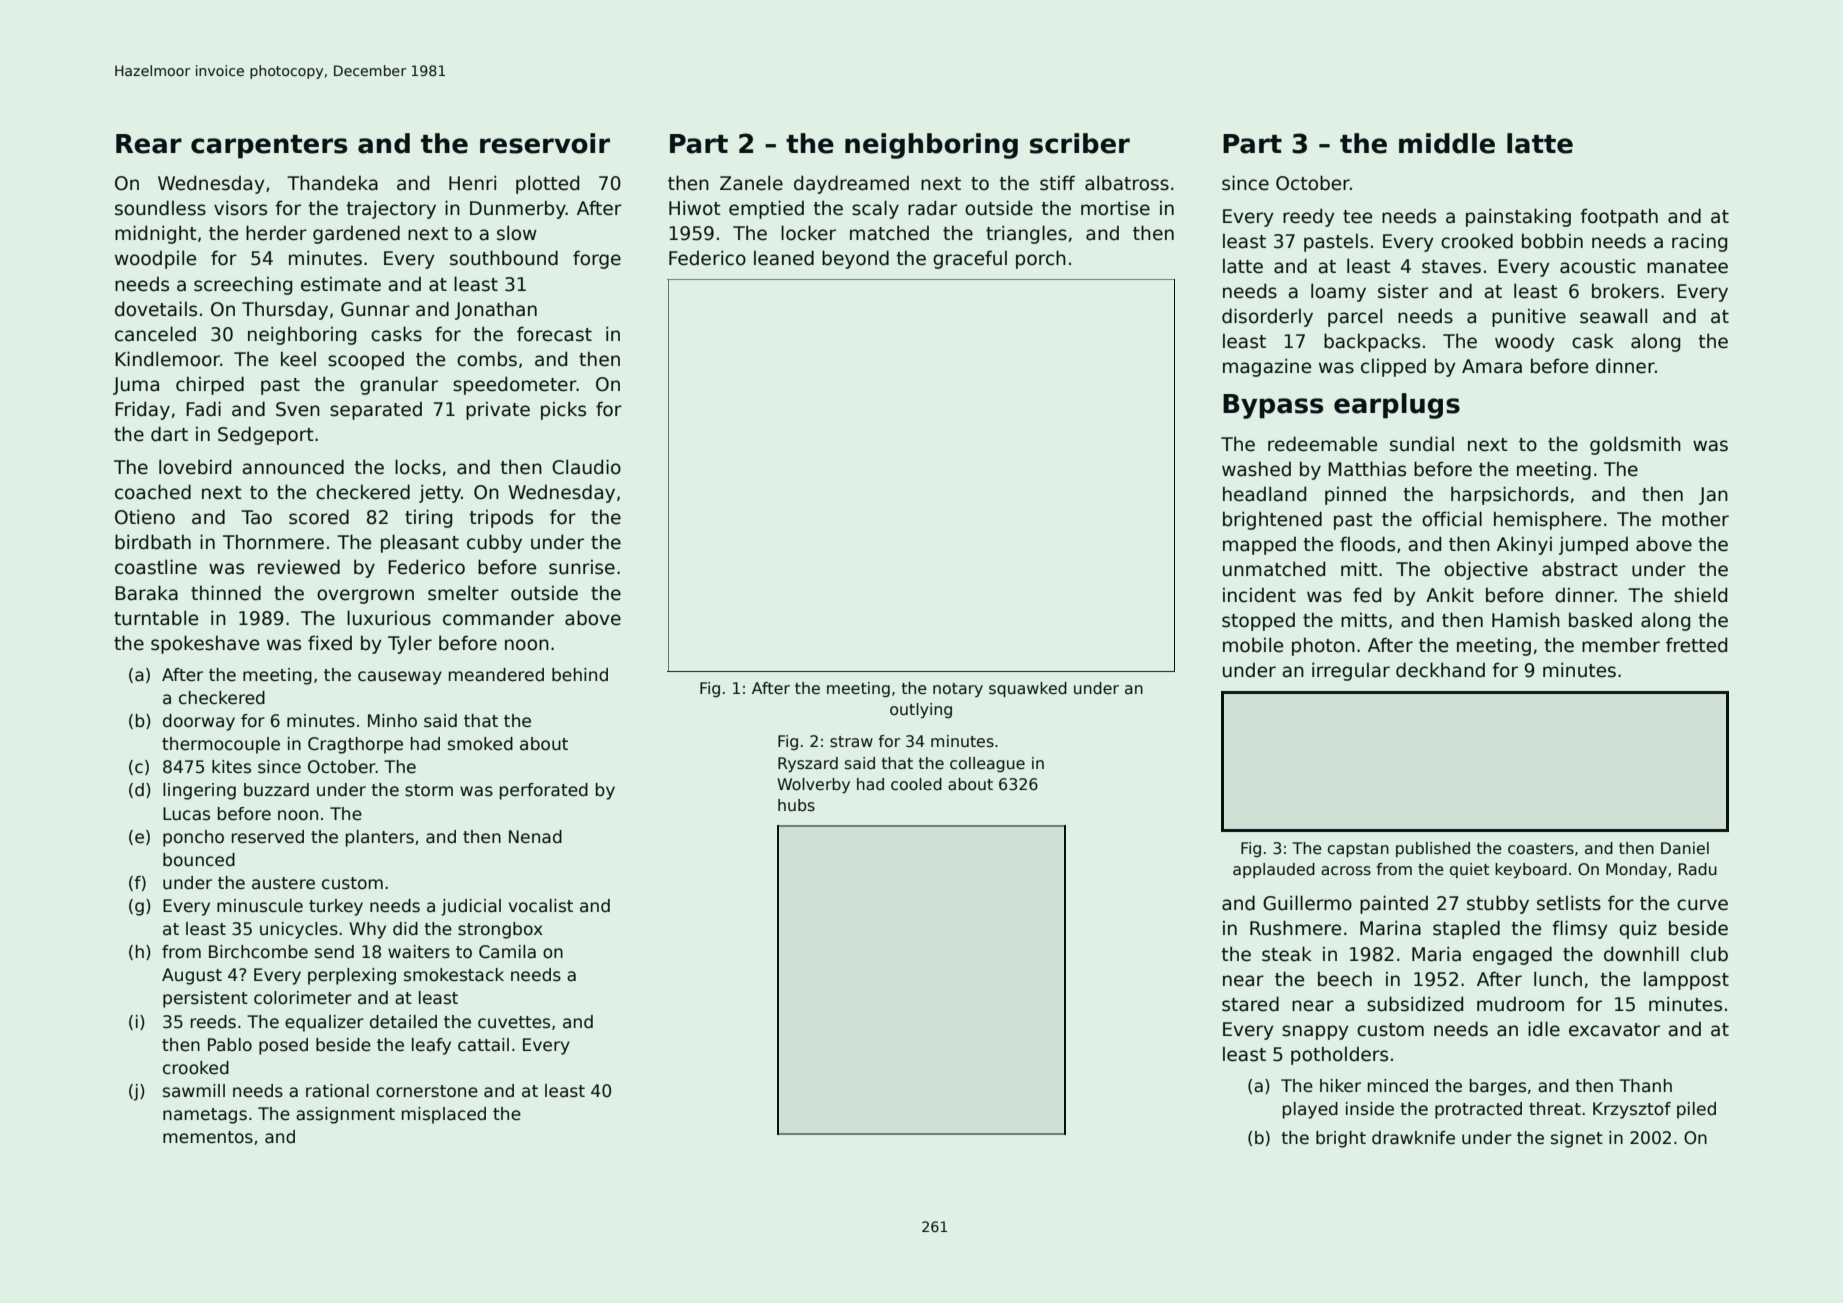  Describe the element at coordinates (269, 147) in the page. I see `carpenters` at that location.
